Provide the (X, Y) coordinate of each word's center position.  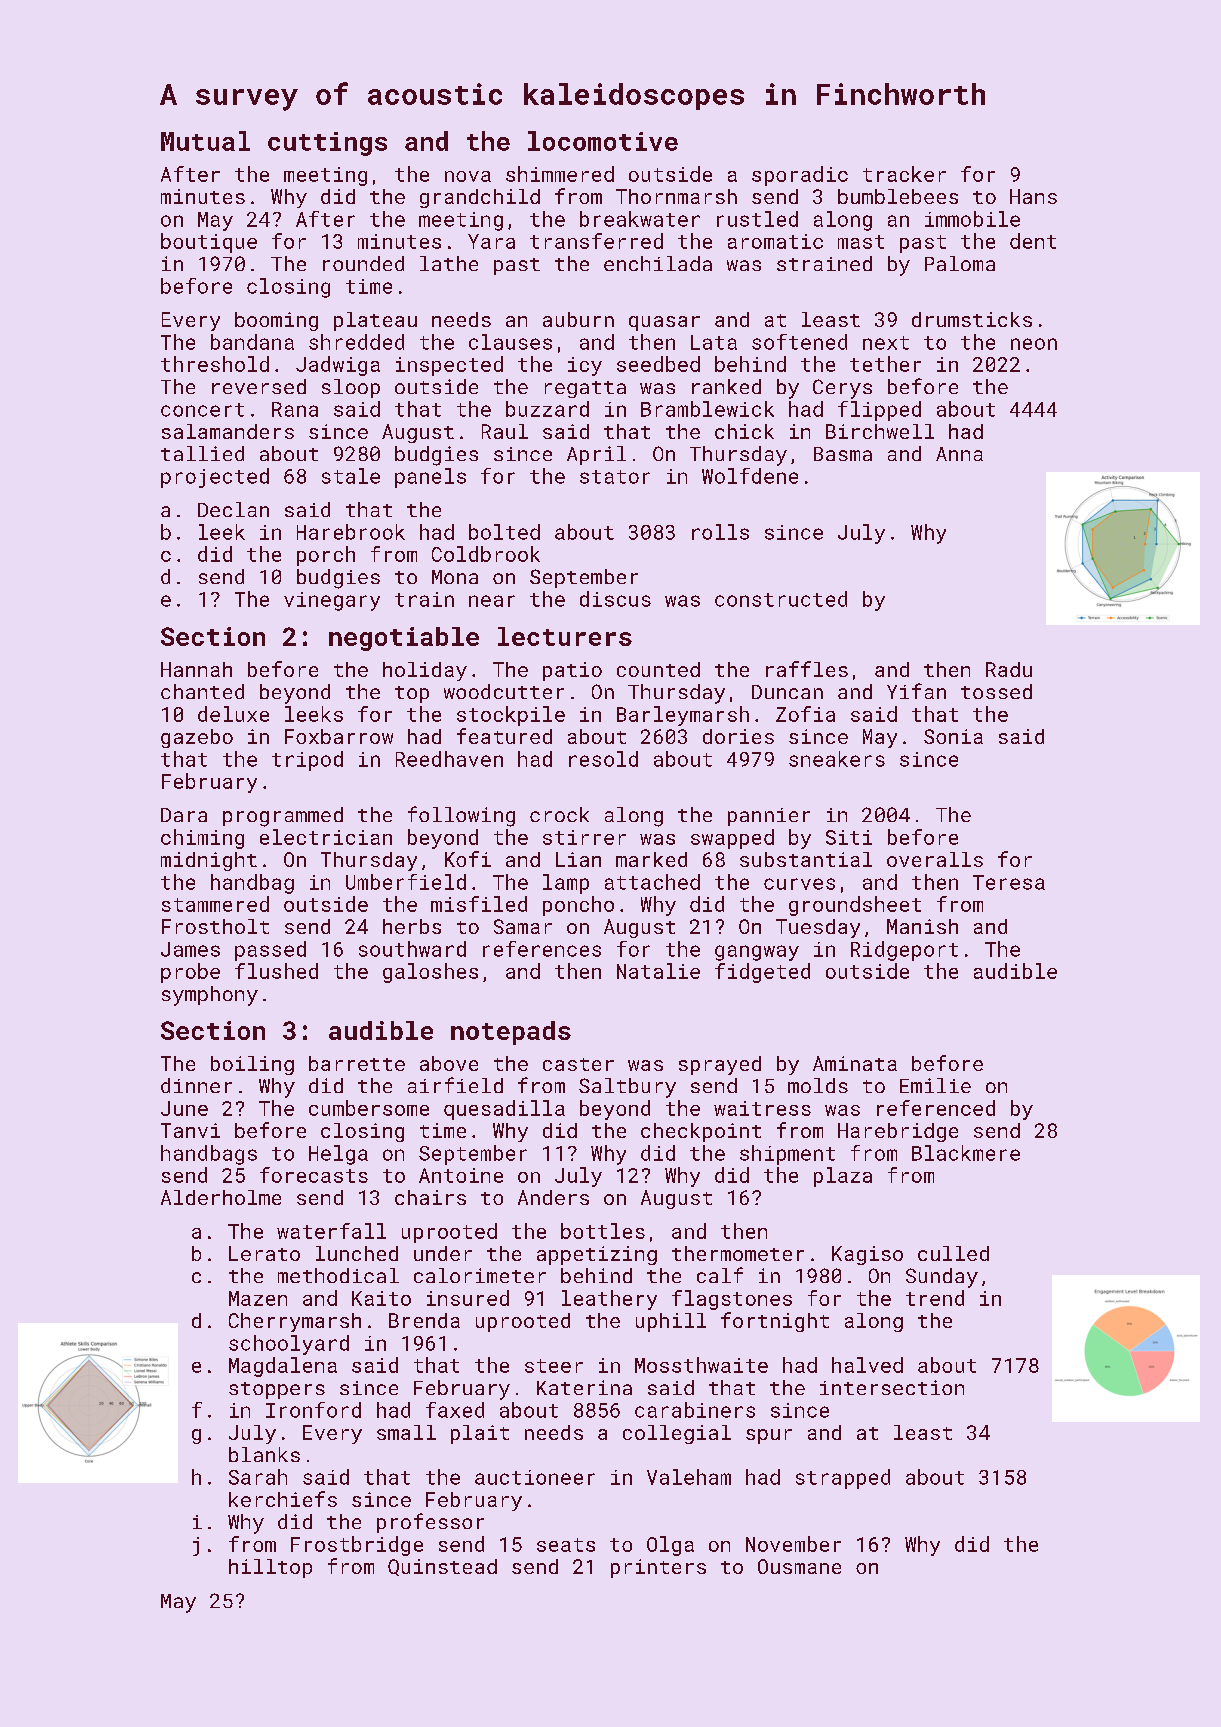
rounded (363, 263)
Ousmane (799, 1566)
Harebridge (898, 1132)
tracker (904, 174)
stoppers (277, 1390)
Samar (523, 926)
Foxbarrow (339, 736)
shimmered (560, 174)
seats (566, 1545)
